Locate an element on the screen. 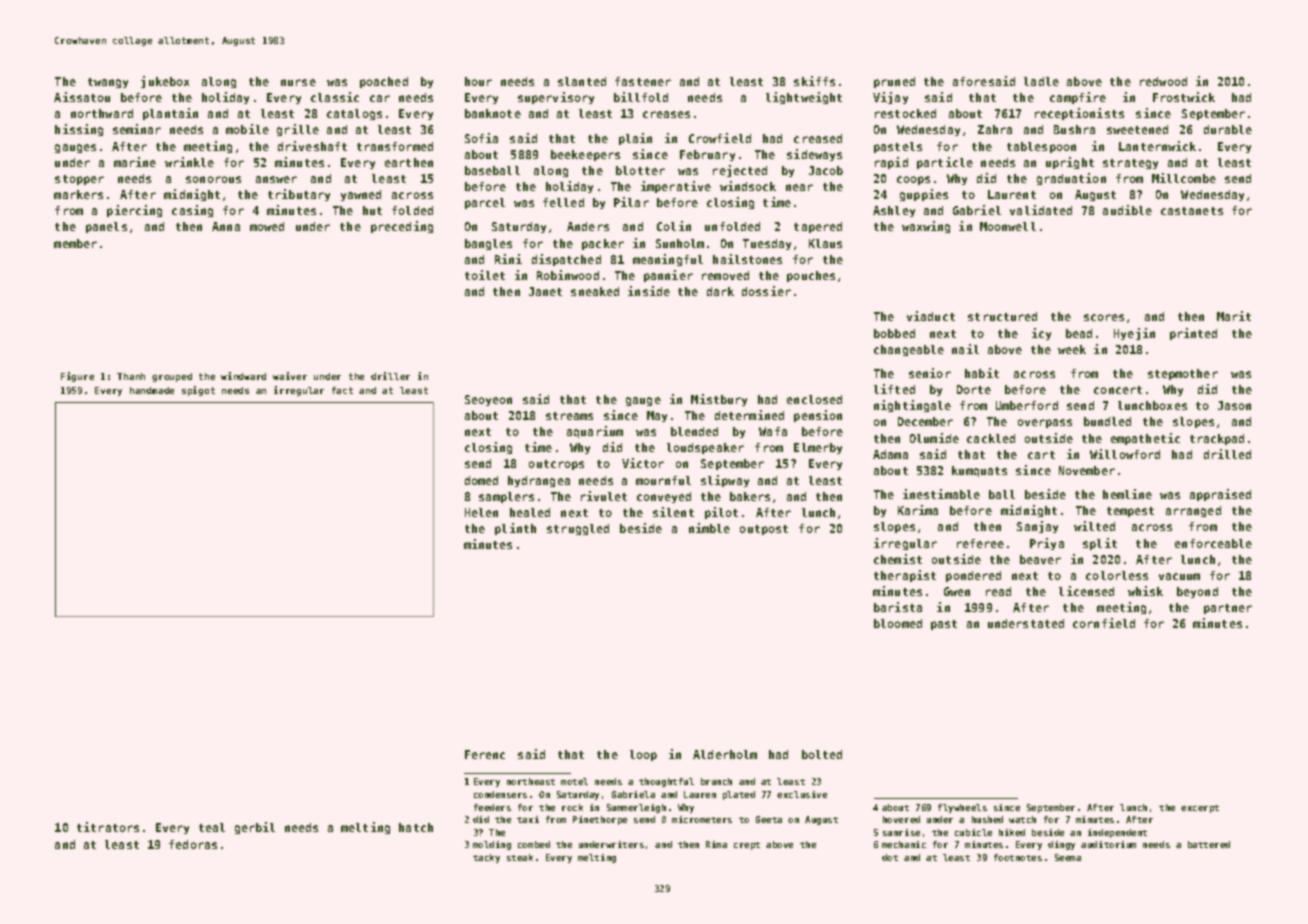  redwood is located at coordinates (1163, 81).
